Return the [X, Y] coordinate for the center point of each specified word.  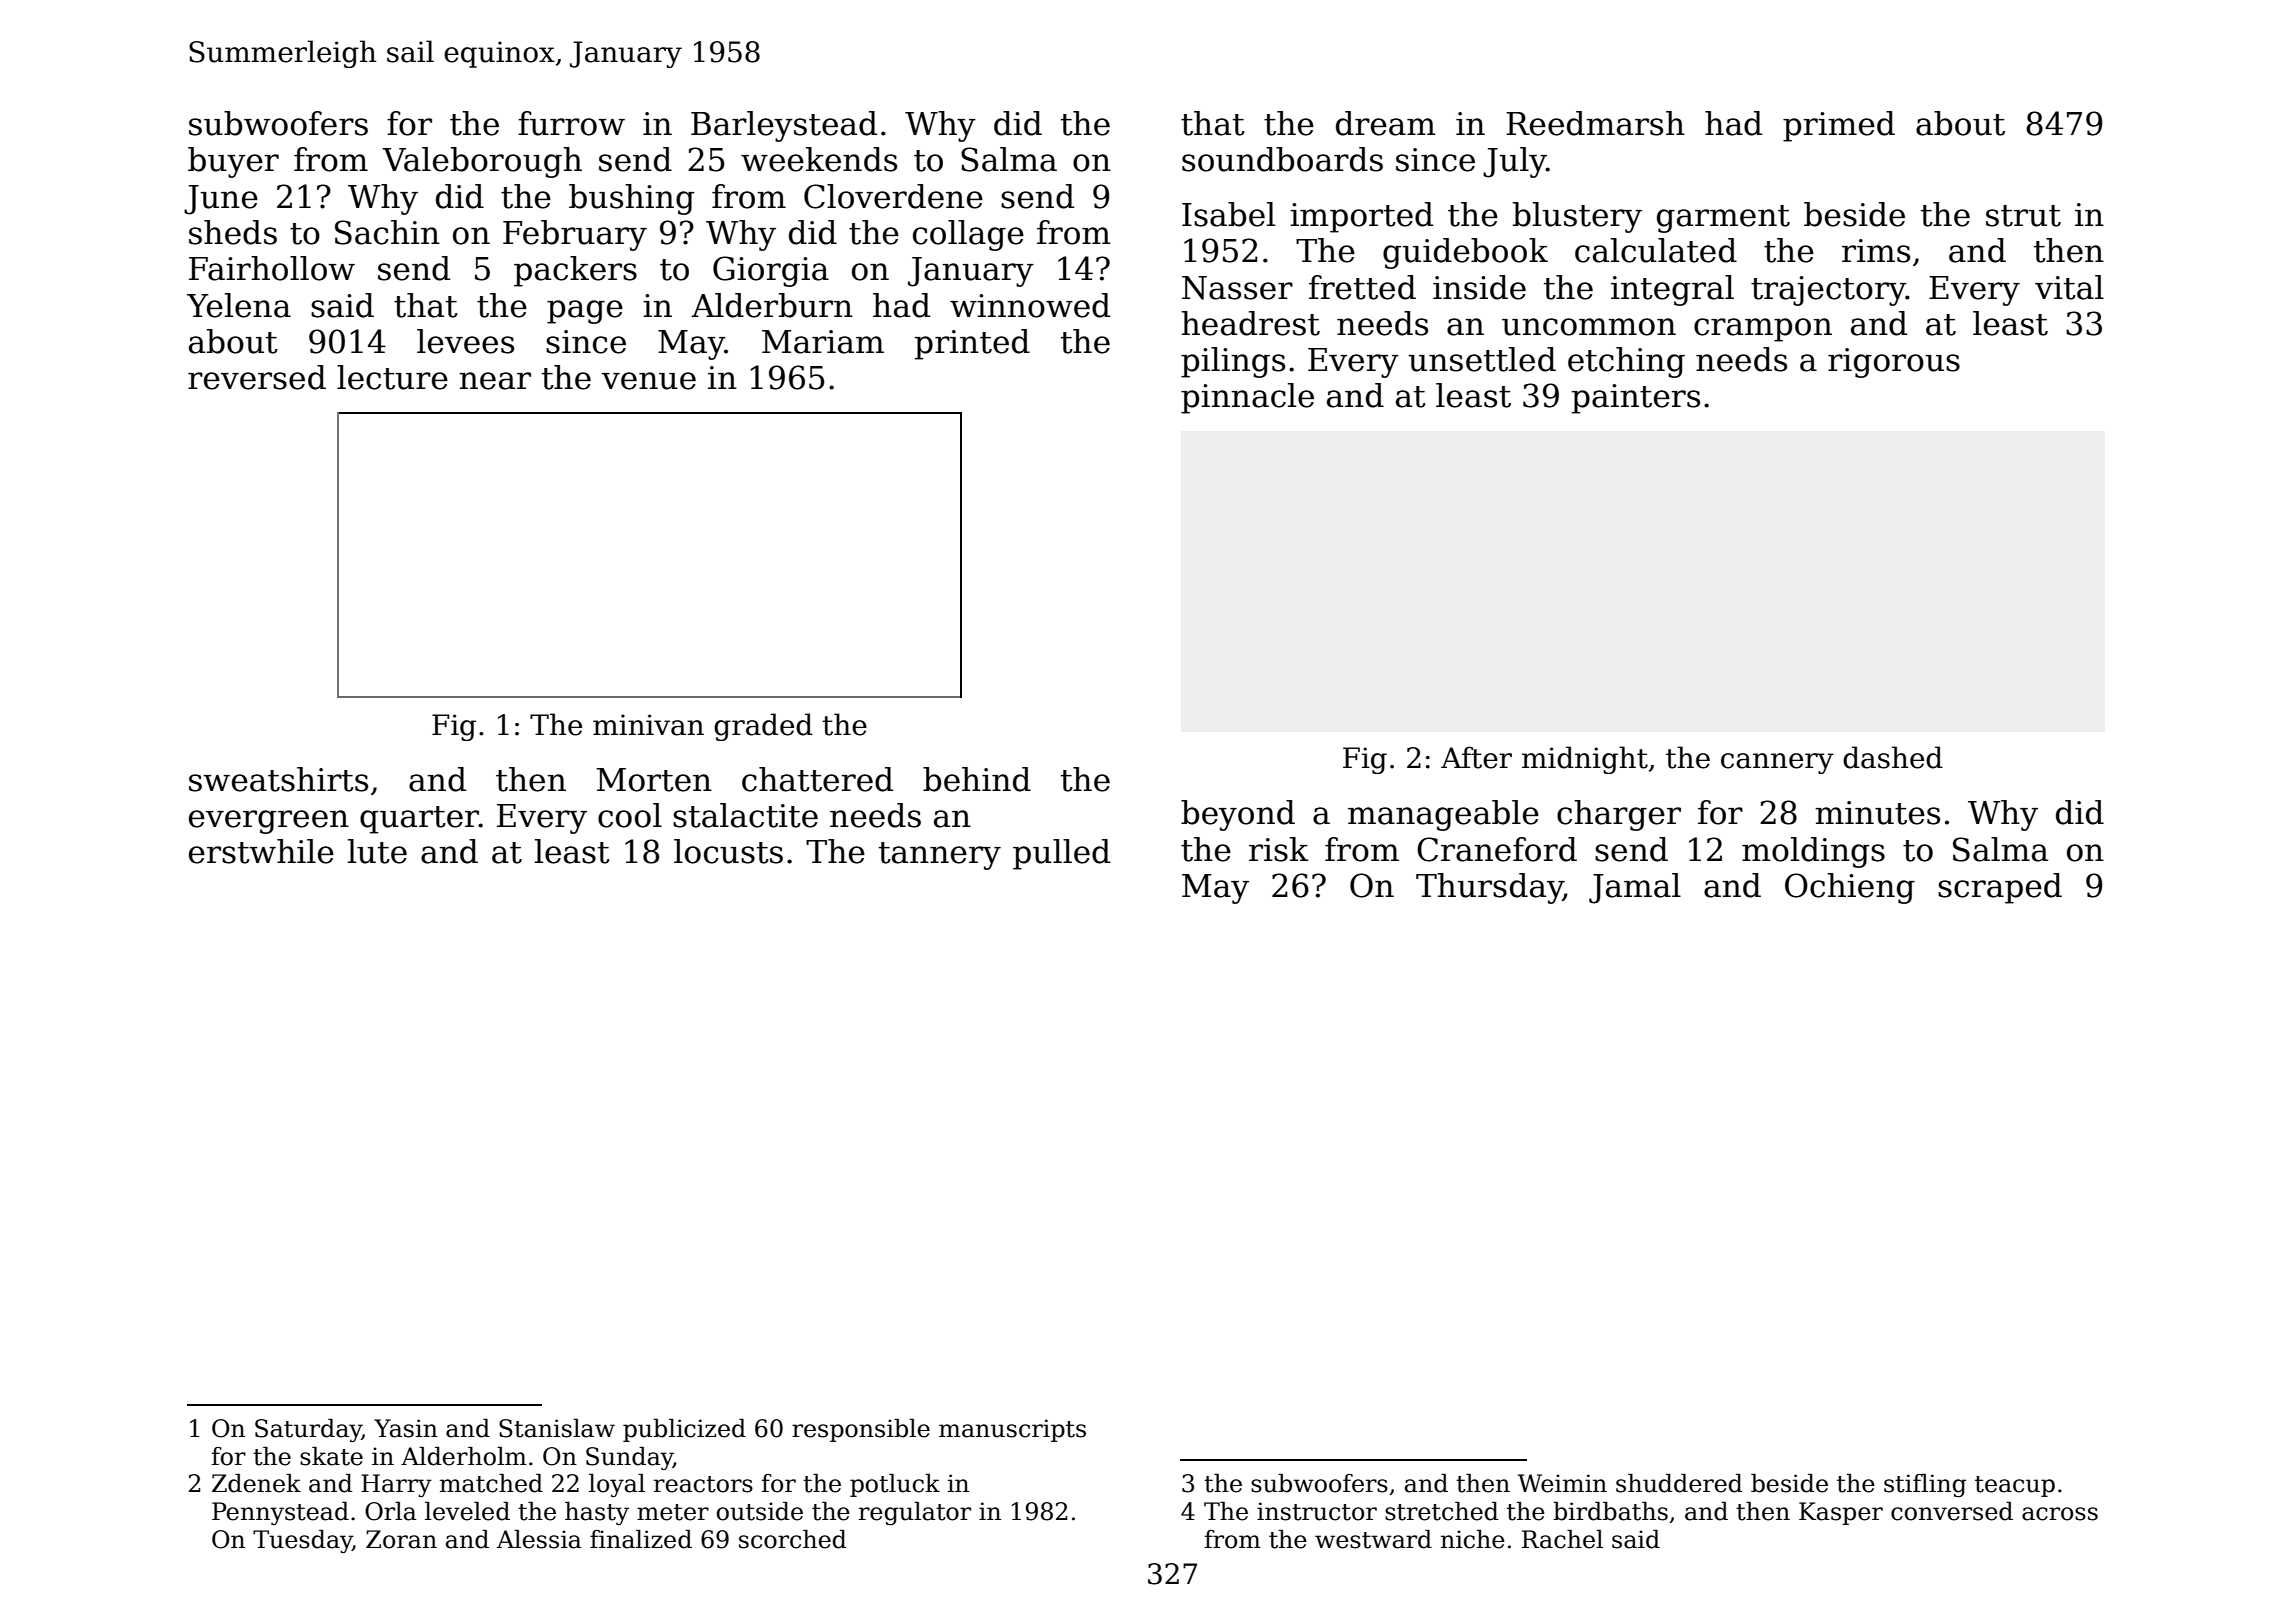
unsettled [1482, 359]
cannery [1777, 763]
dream [1386, 123]
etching [1626, 362]
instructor [1317, 1511]
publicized [684, 1430]
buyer [233, 162]
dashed [1893, 757]
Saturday [308, 1430]
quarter [419, 820]
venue [649, 381]
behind [977, 779]
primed [1839, 126]
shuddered [1679, 1483]
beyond [1238, 815]
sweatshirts [278, 779]
